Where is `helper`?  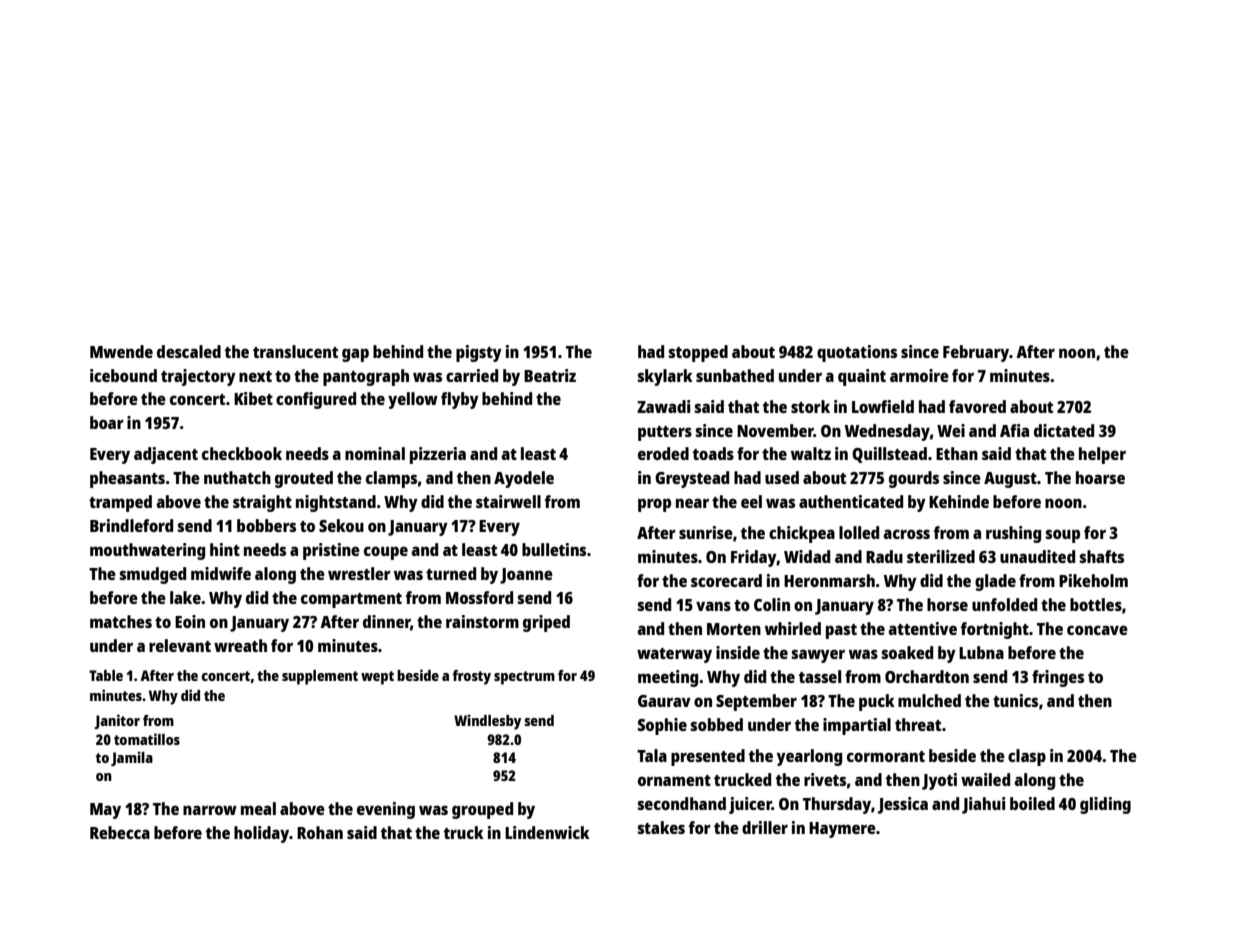 helper is located at coordinates (1102, 455).
